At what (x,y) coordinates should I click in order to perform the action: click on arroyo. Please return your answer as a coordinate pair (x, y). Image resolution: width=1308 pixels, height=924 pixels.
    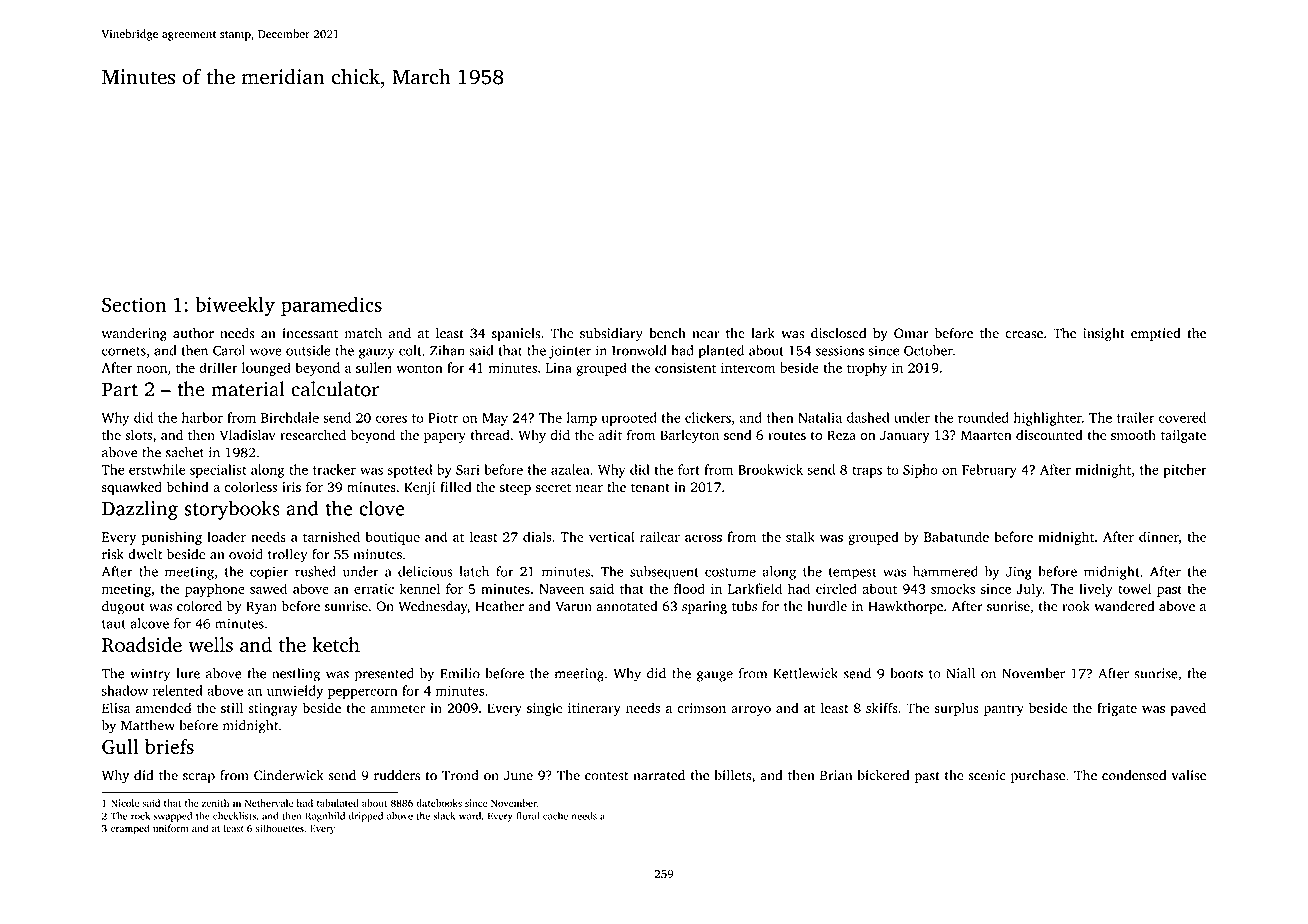
    Looking at the image, I should click on (751, 711).
